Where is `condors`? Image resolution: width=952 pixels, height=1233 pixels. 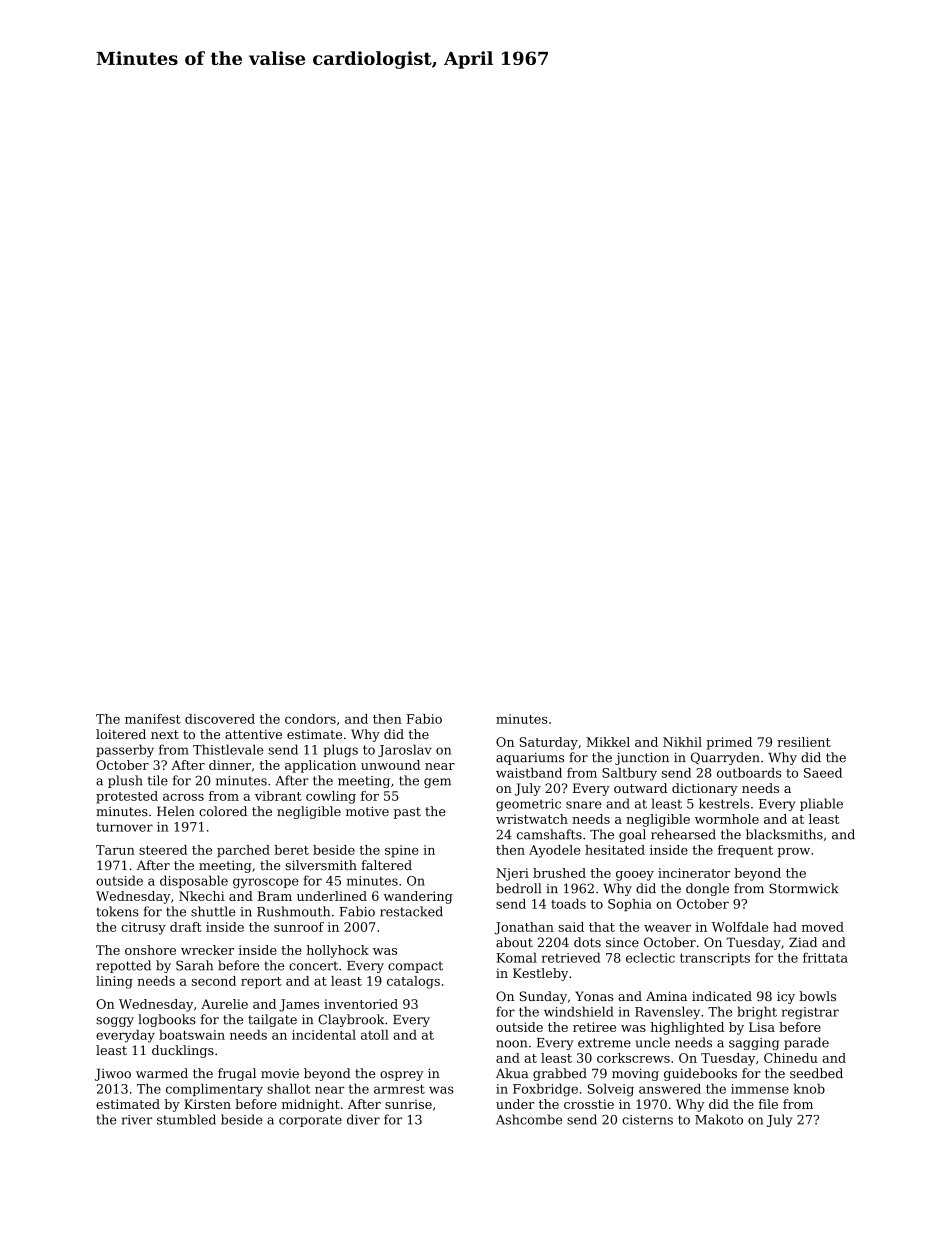
condors is located at coordinates (310, 719).
